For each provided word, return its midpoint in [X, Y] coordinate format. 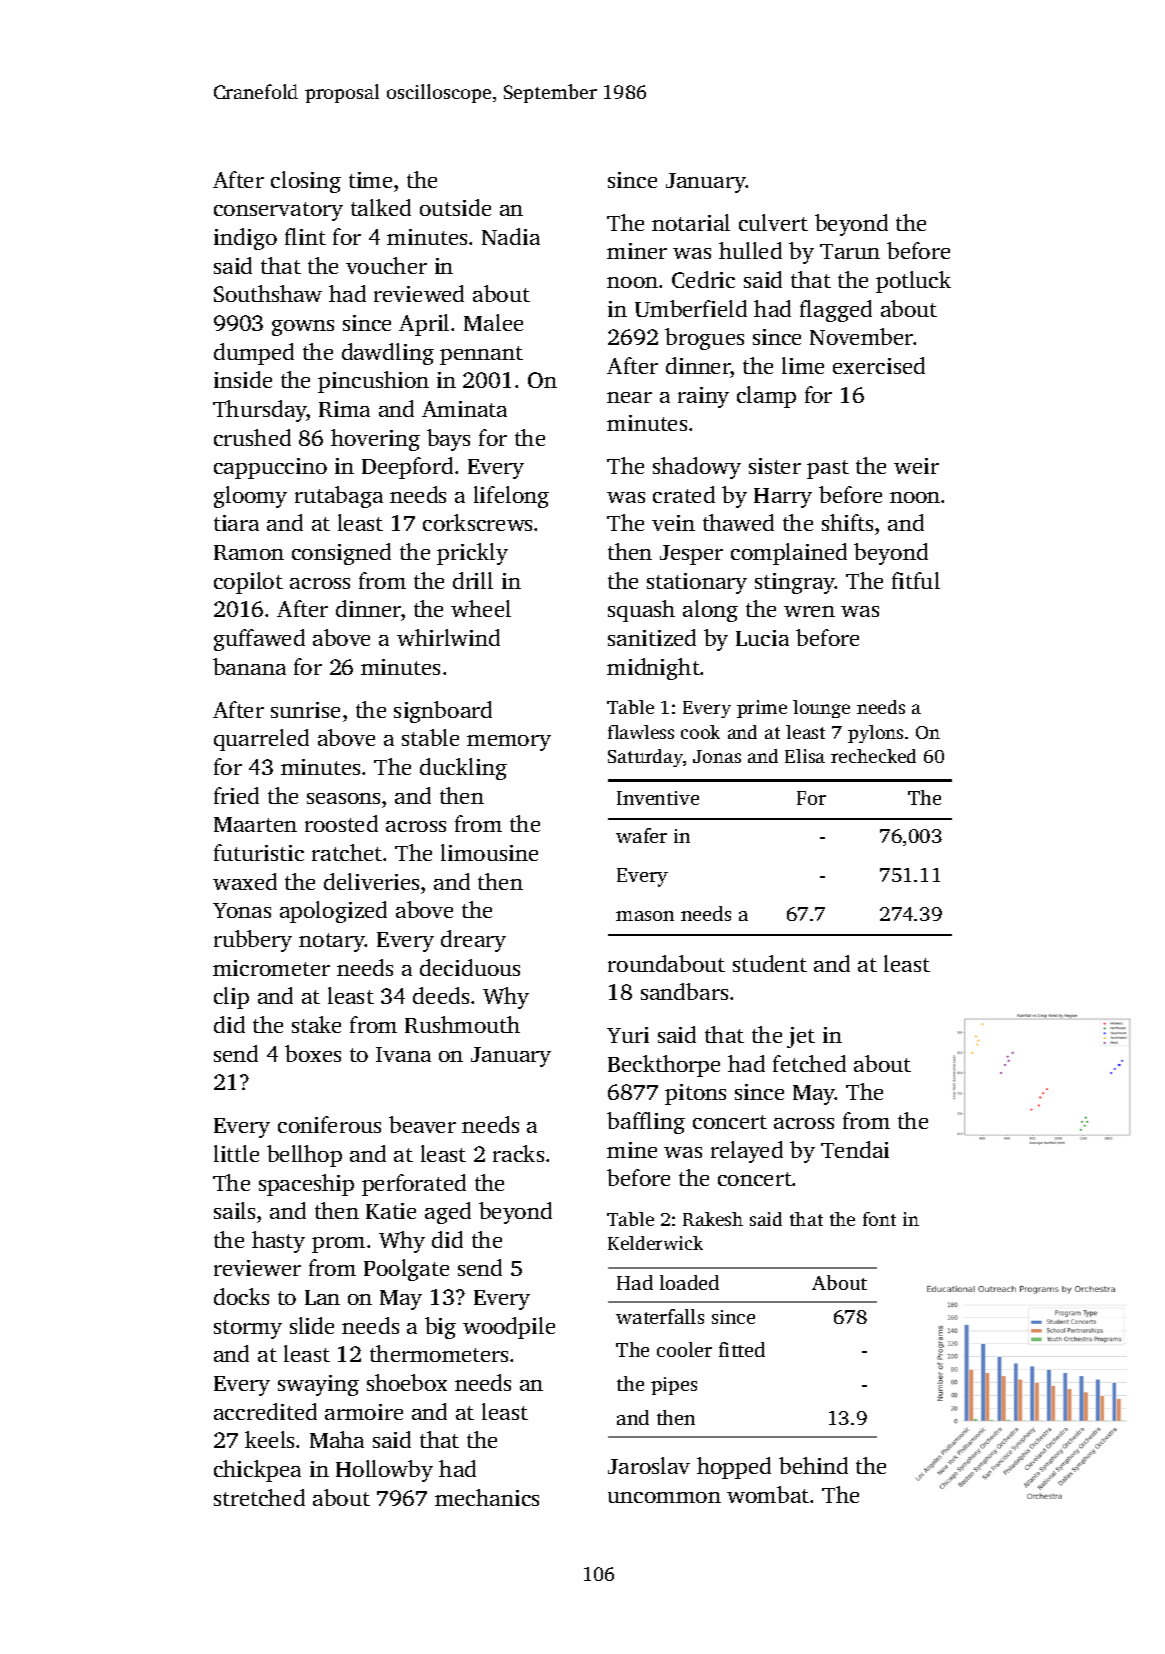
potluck [913, 282]
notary [332, 942]
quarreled [261, 740]
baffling [646, 1123]
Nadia [511, 236]
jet [801, 1037]
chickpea [257, 1471]
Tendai [855, 1149]
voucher [386, 265]
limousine [489, 852]
